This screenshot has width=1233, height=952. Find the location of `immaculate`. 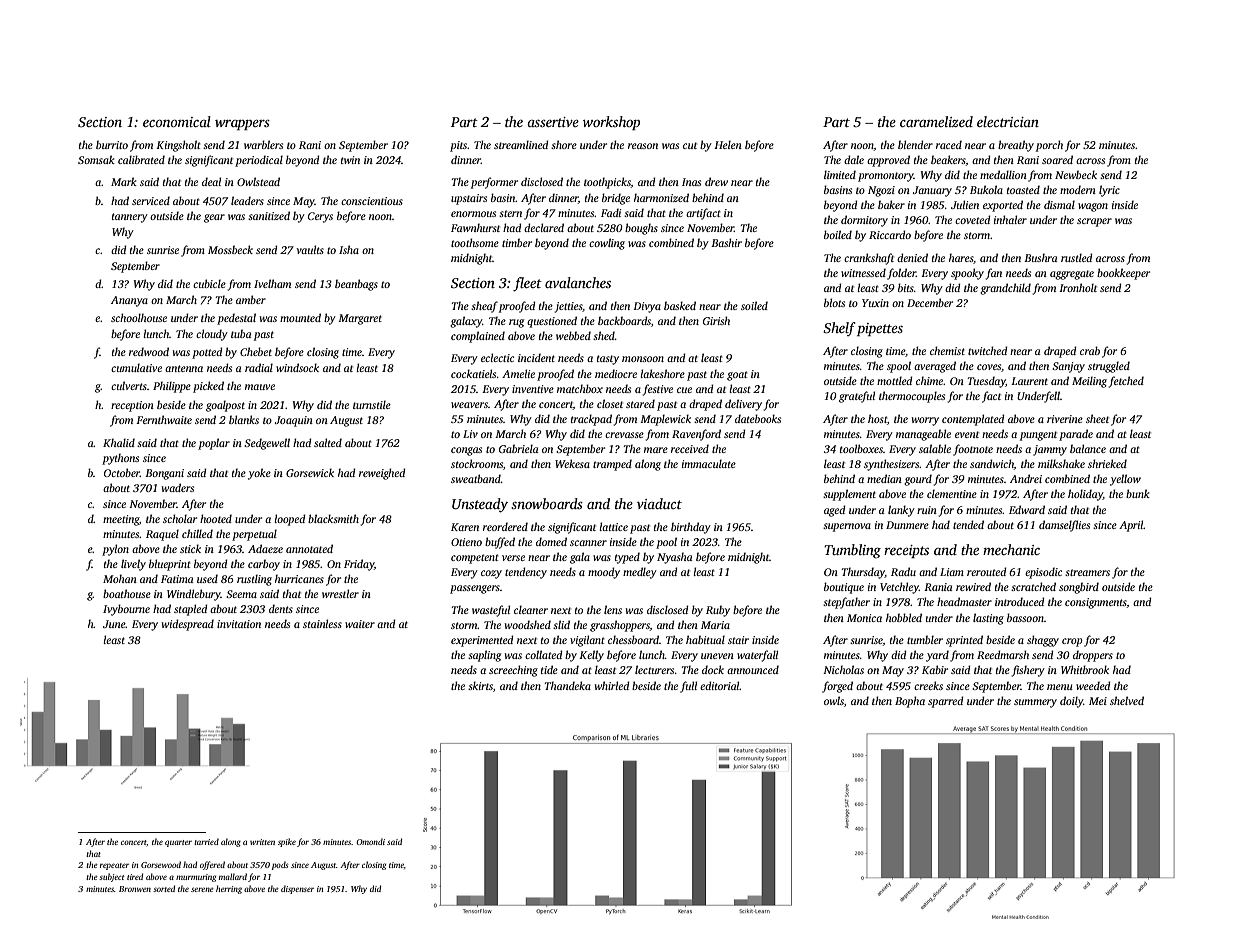

immaculate is located at coordinates (709, 463).
